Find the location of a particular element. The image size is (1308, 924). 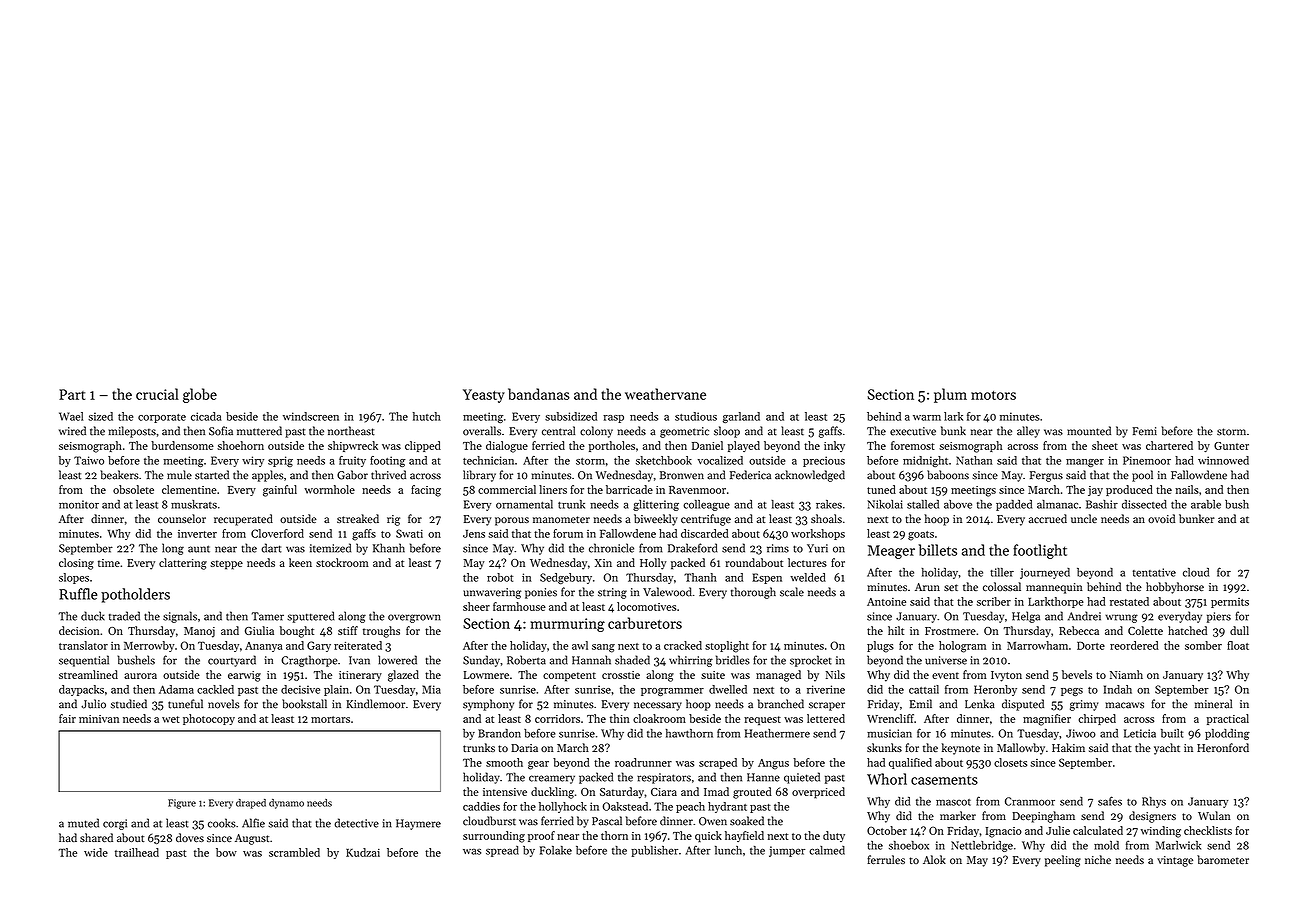

respirators is located at coordinates (664, 778).
